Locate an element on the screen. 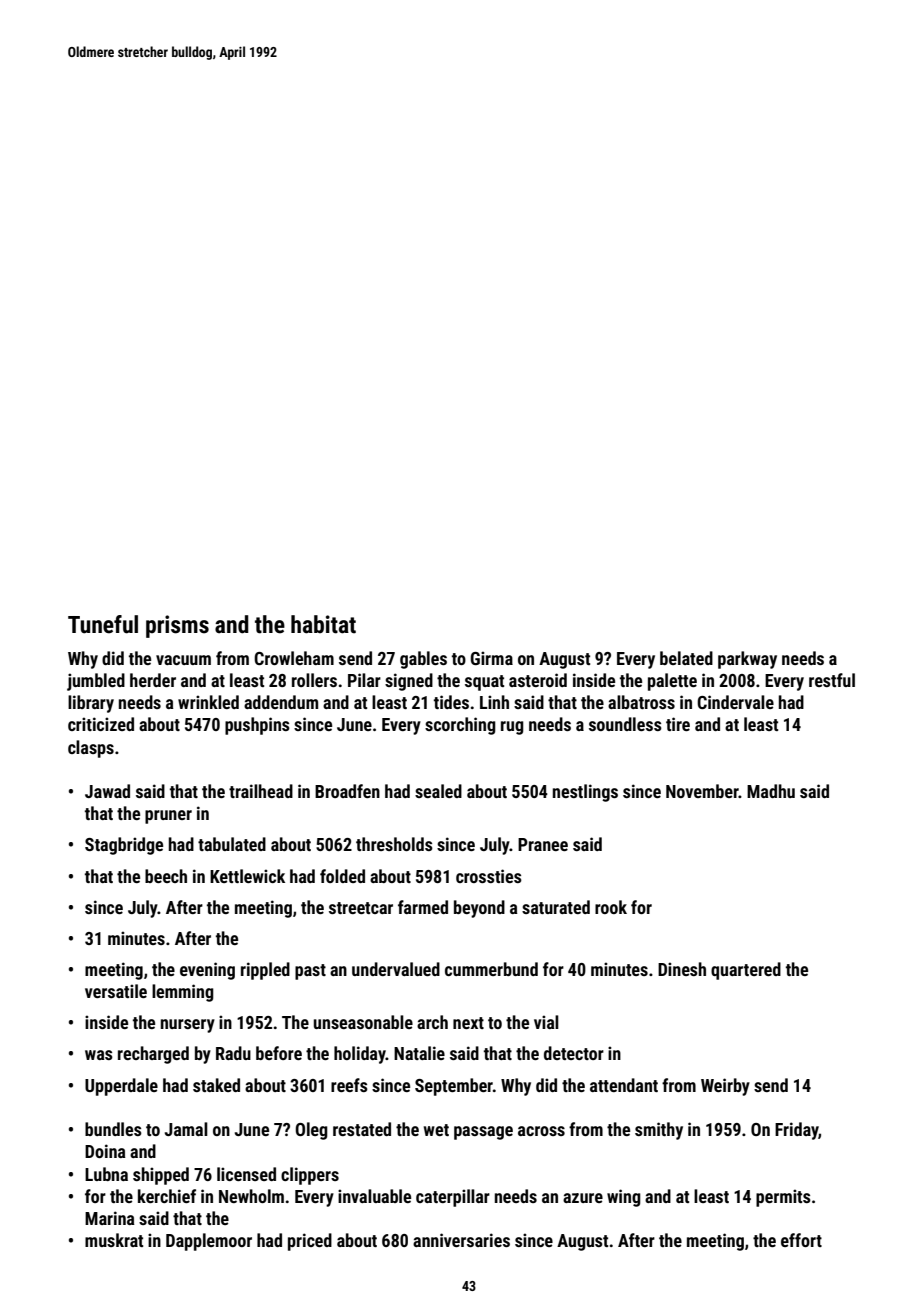 The width and height of the screenshot is (924, 1314). beech is located at coordinates (166, 876).
